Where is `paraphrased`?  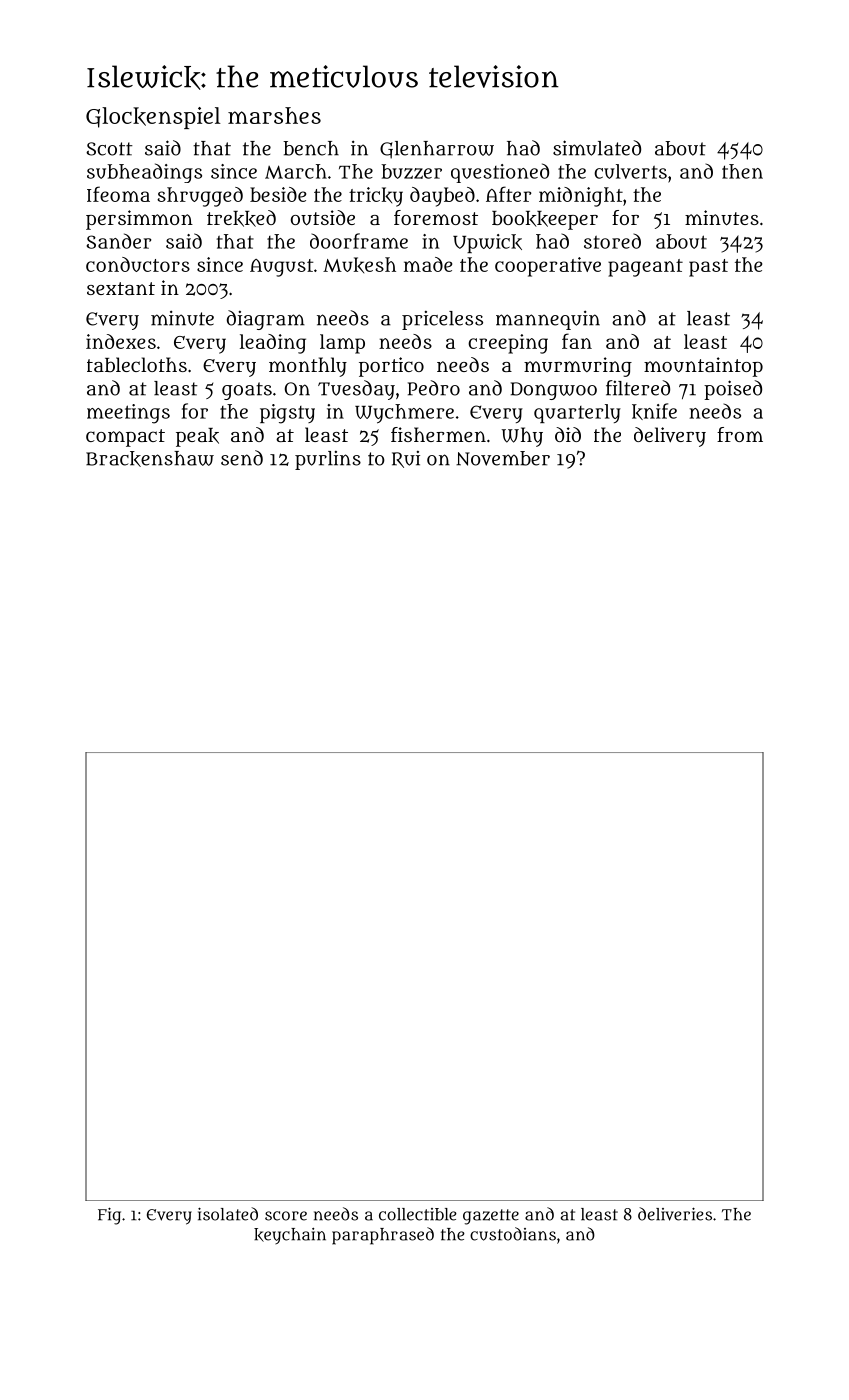
paraphrased is located at coordinates (383, 1236).
